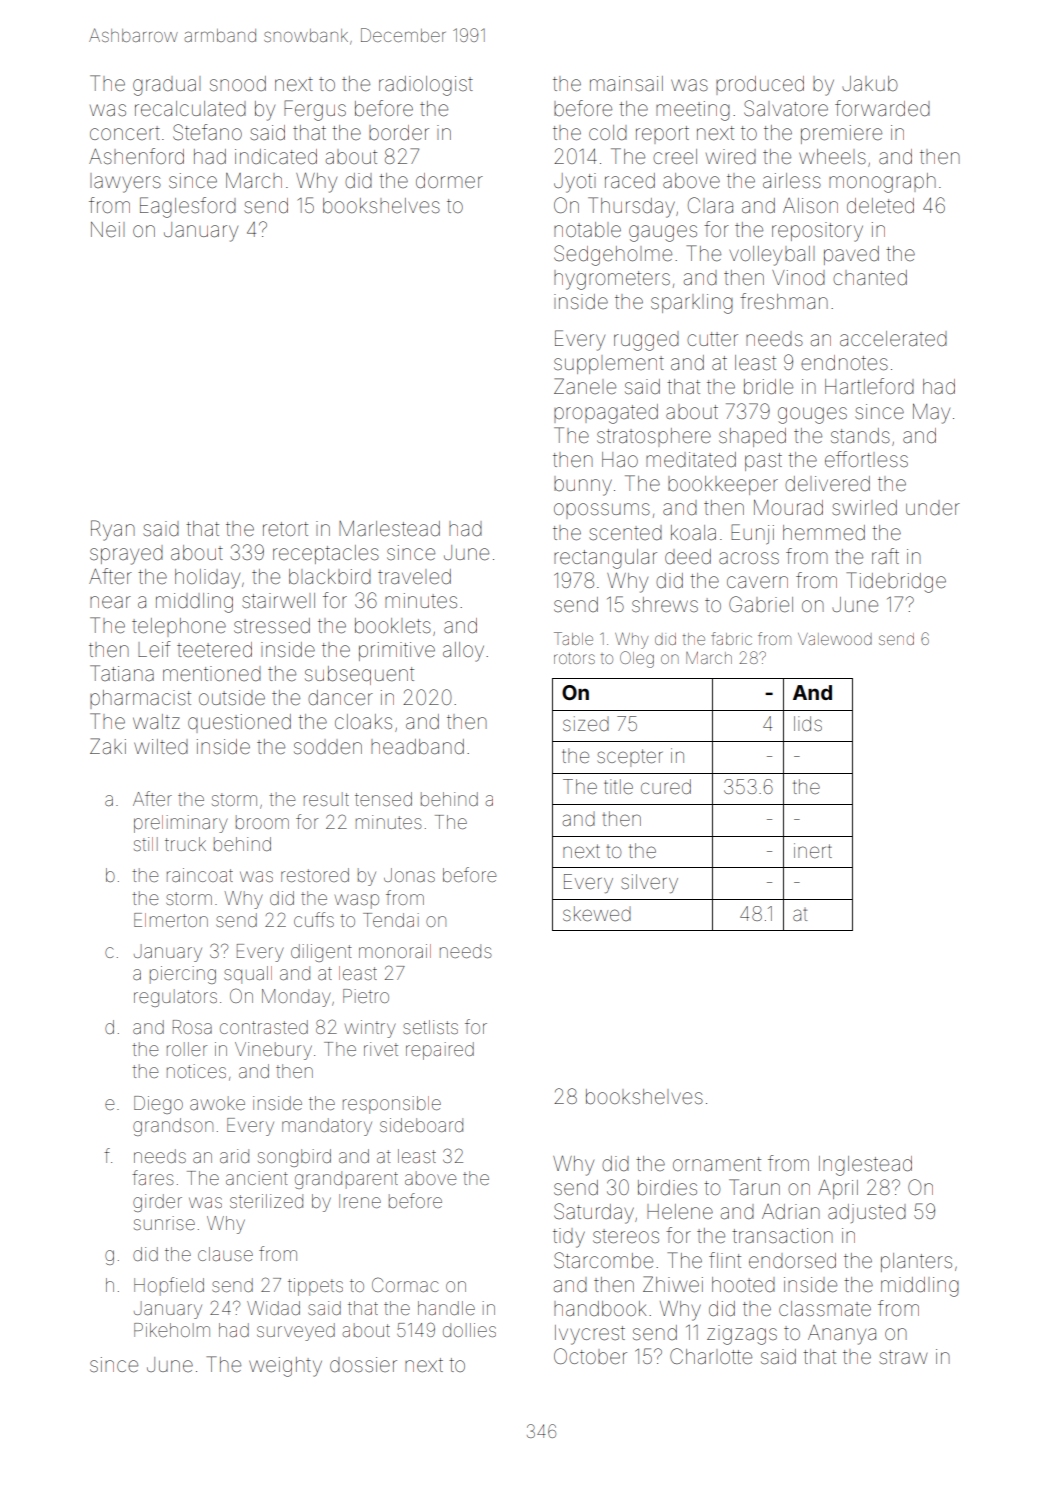  I want to click on shaped, so click(752, 437).
